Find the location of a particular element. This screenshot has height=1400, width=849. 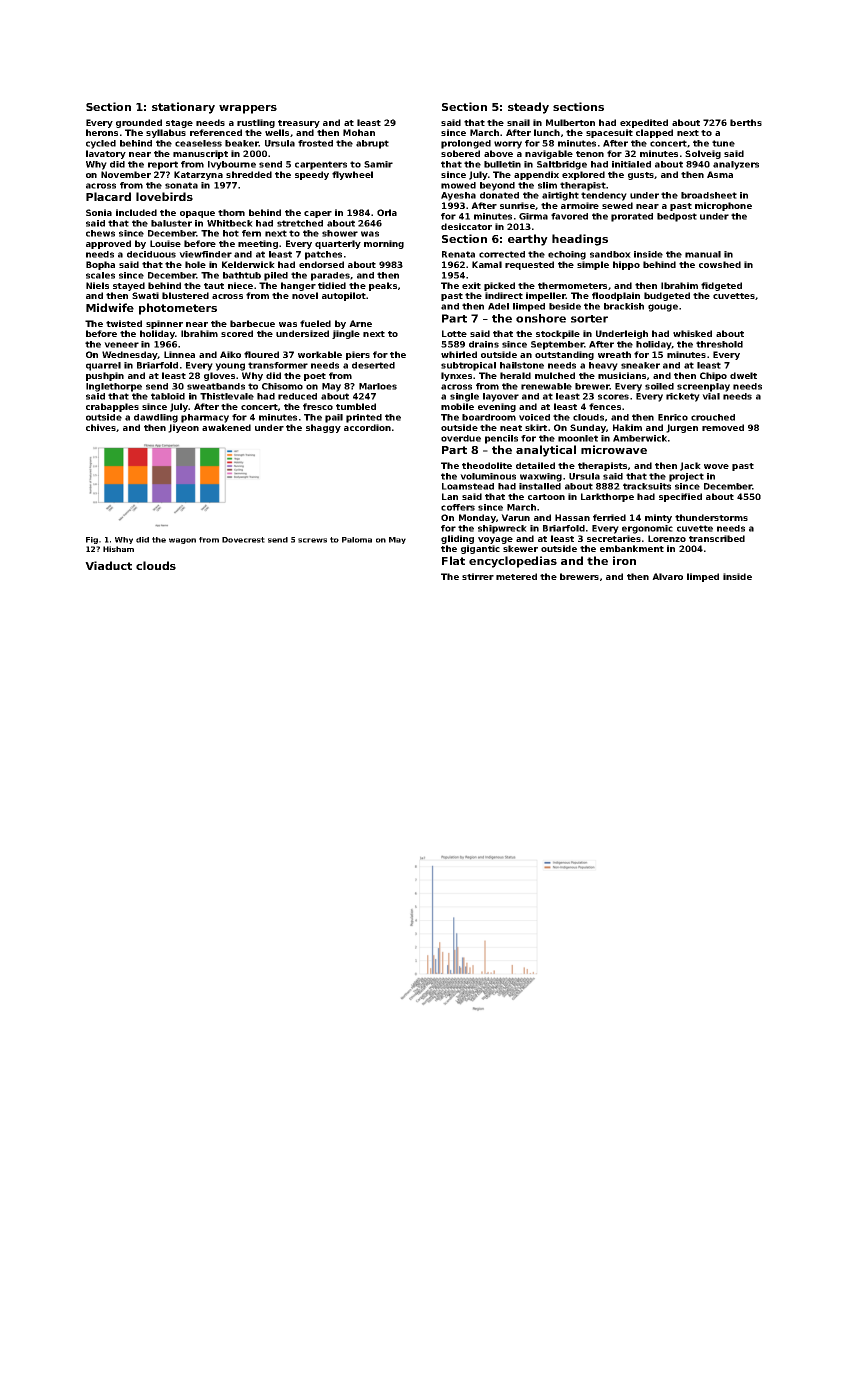

bathtub is located at coordinates (242, 275).
